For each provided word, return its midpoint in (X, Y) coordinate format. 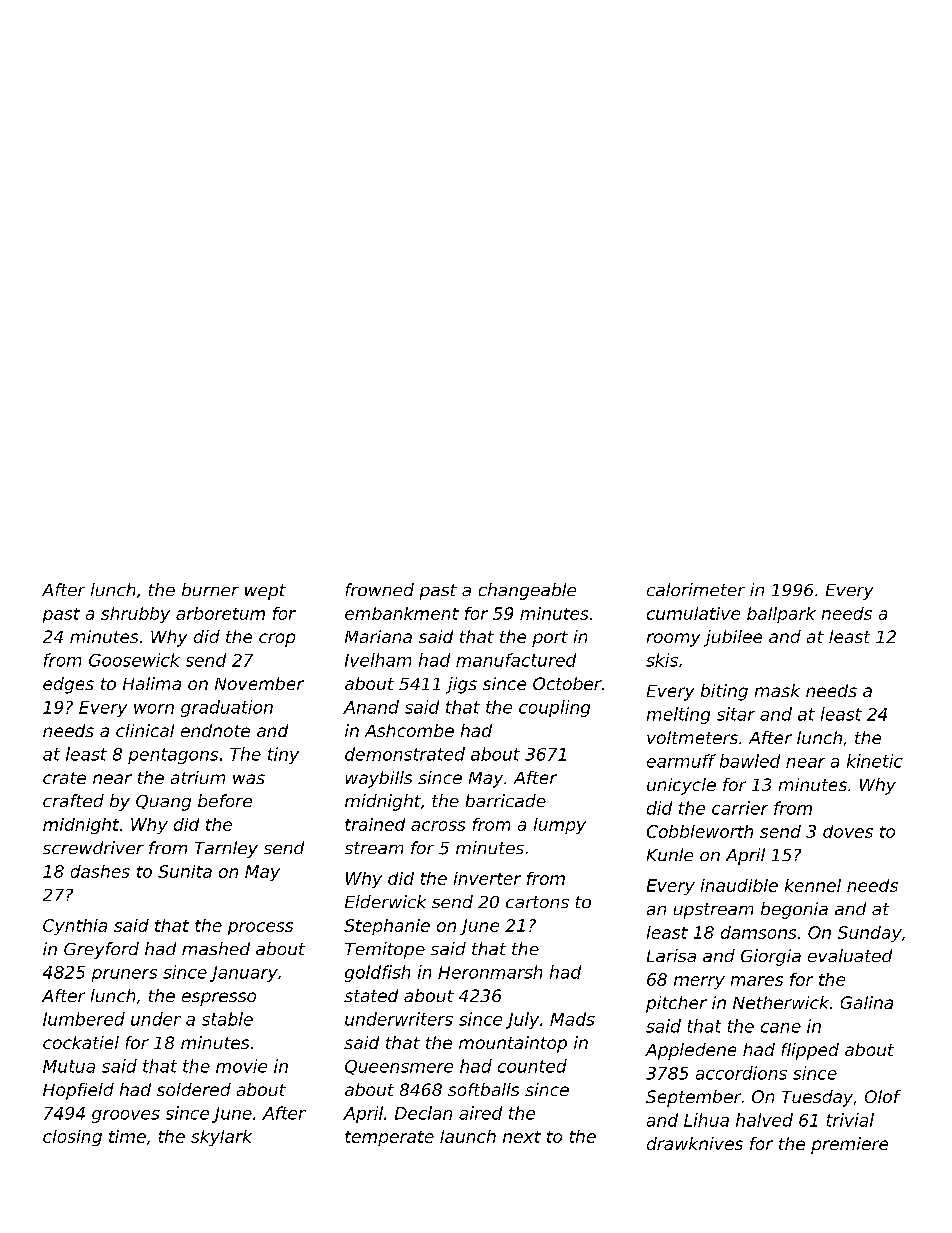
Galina (867, 1002)
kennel (813, 885)
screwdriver (93, 847)
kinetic (875, 761)
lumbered (84, 1019)
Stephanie (387, 927)
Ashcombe (409, 730)
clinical (145, 730)
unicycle (681, 786)
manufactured (516, 660)
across (438, 826)
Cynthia (75, 927)
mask (777, 690)
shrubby (135, 615)
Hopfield (78, 1091)
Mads (572, 1019)
